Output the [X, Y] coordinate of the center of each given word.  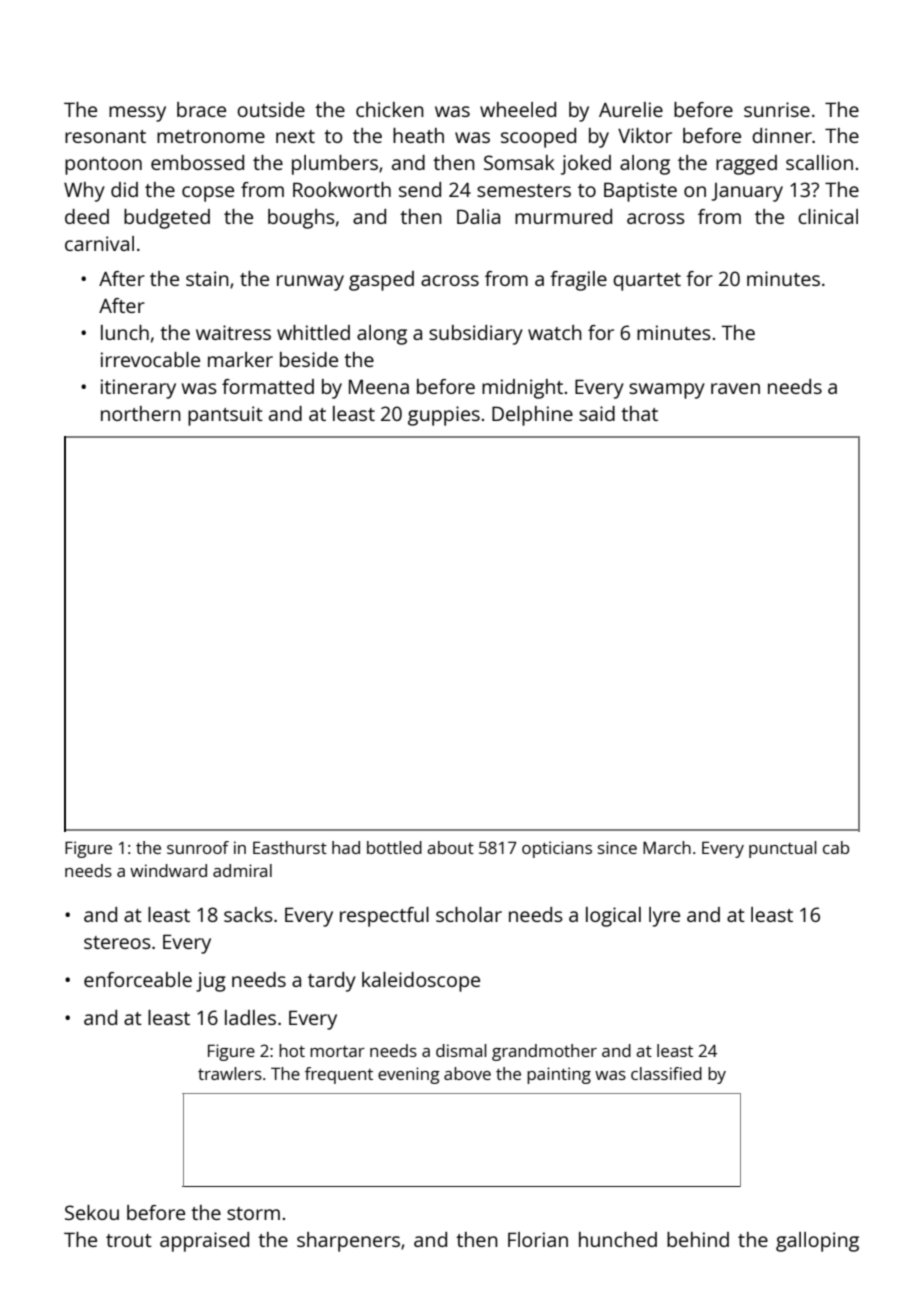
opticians [557, 849]
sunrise [777, 109]
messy [137, 114]
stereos [117, 942]
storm [253, 1213]
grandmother [544, 1052]
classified [666, 1073]
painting [559, 1075]
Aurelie [631, 109]
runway [310, 283]
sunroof [198, 847]
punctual [783, 849]
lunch [125, 332]
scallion [819, 162]
